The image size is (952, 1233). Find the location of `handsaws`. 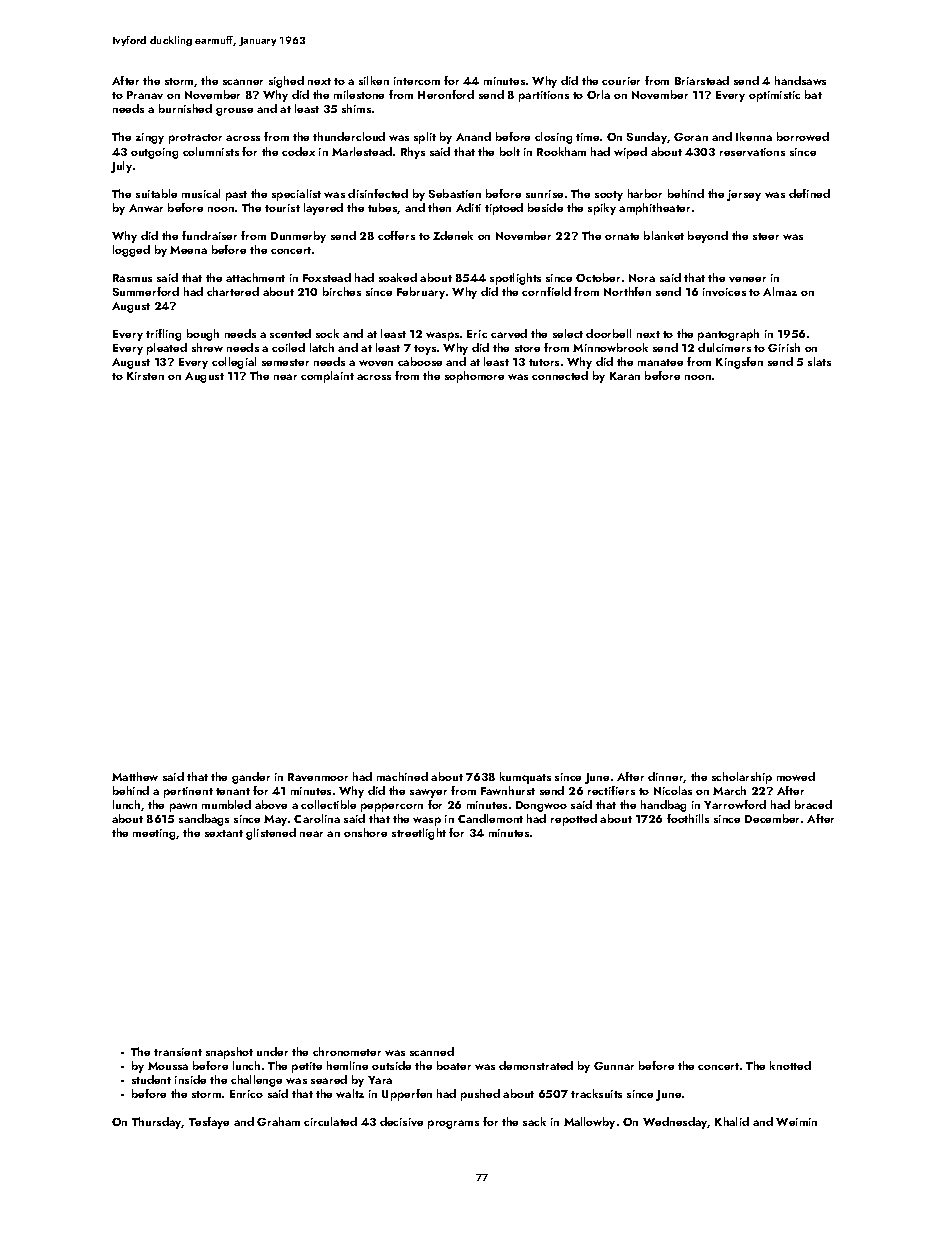

handsaws is located at coordinates (800, 80).
